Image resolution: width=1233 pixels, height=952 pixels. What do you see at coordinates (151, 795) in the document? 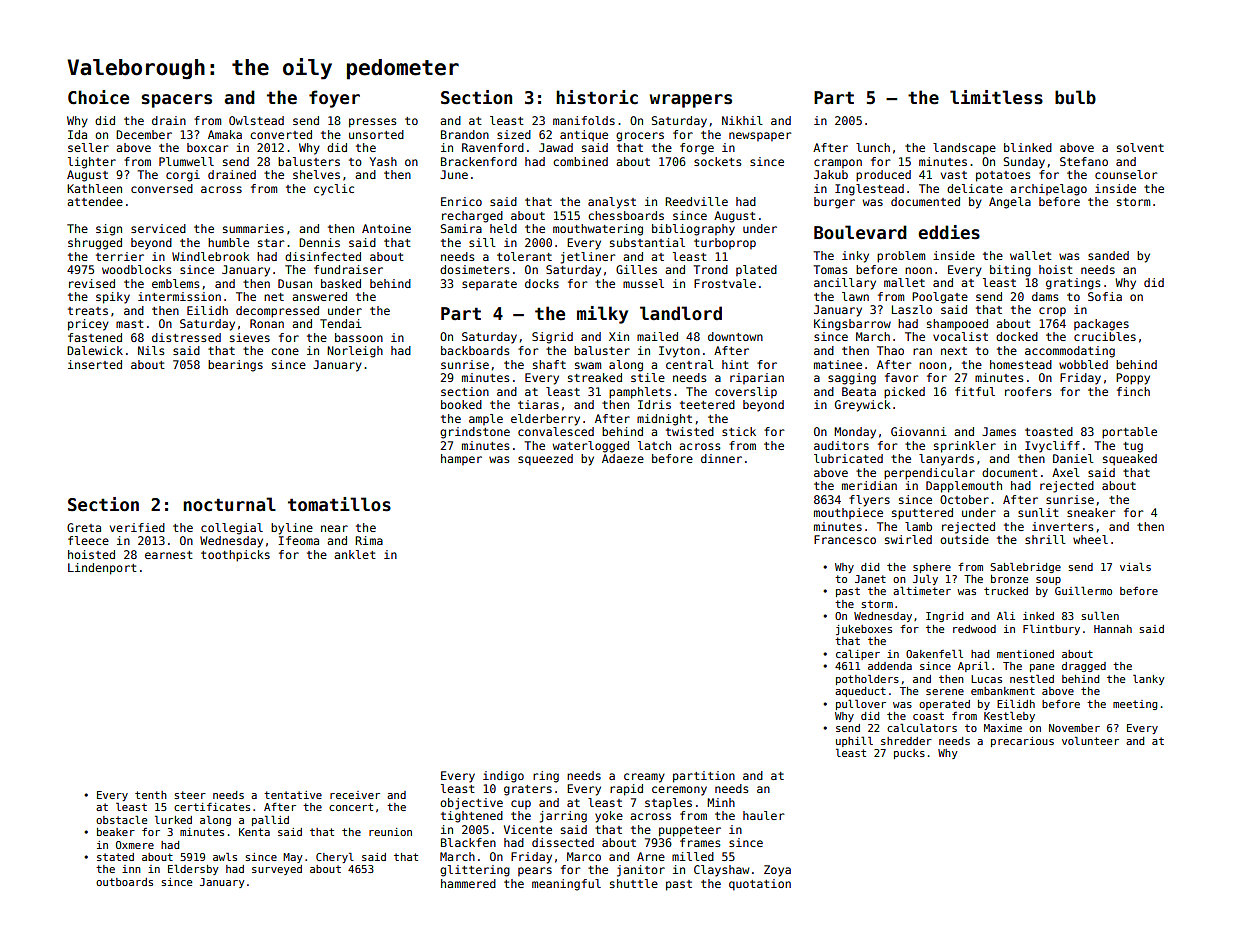
I see `tenth` at bounding box center [151, 795].
